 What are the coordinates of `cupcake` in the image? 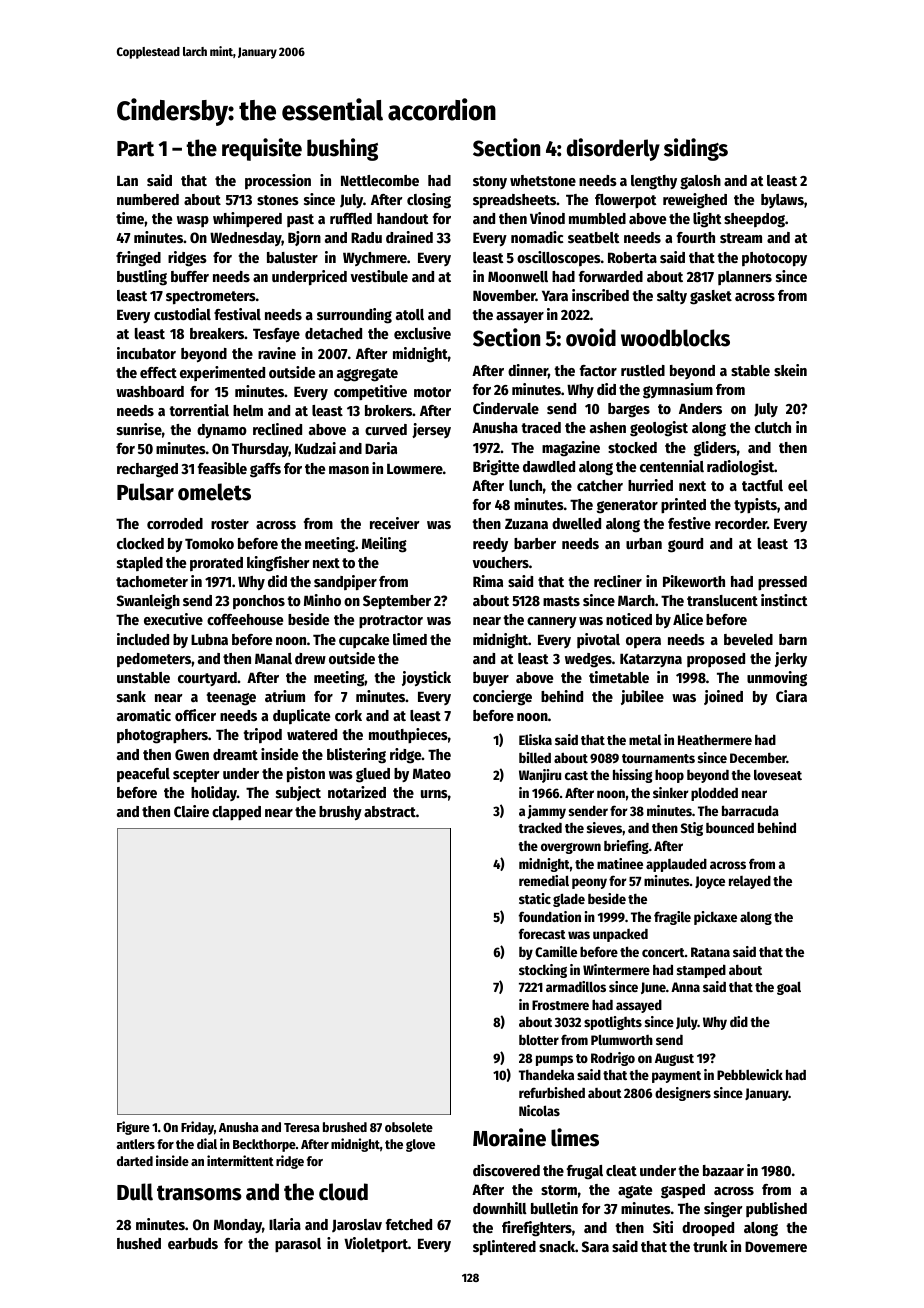 It's located at (364, 641).
